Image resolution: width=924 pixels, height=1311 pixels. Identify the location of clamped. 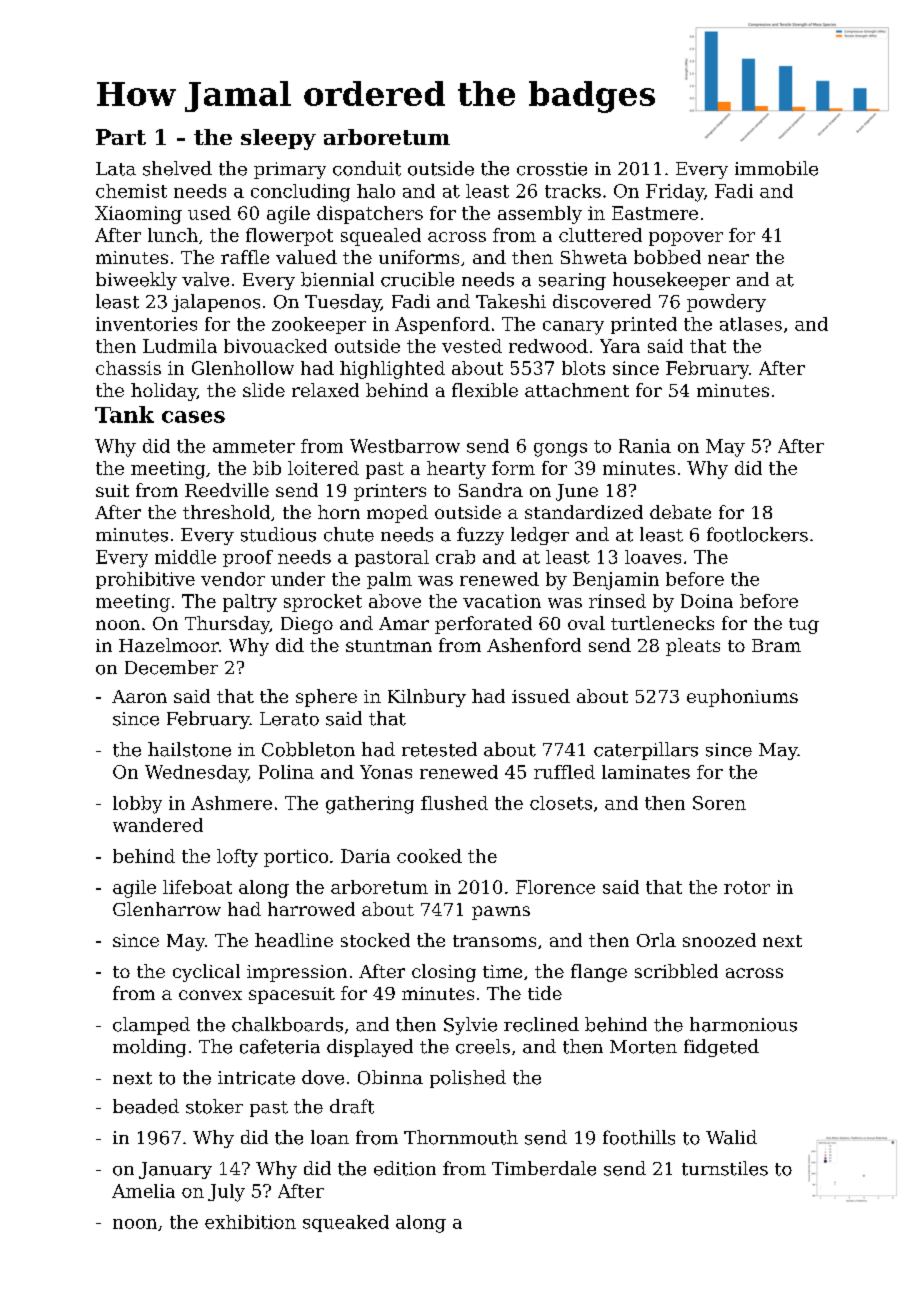
(151, 1026).
